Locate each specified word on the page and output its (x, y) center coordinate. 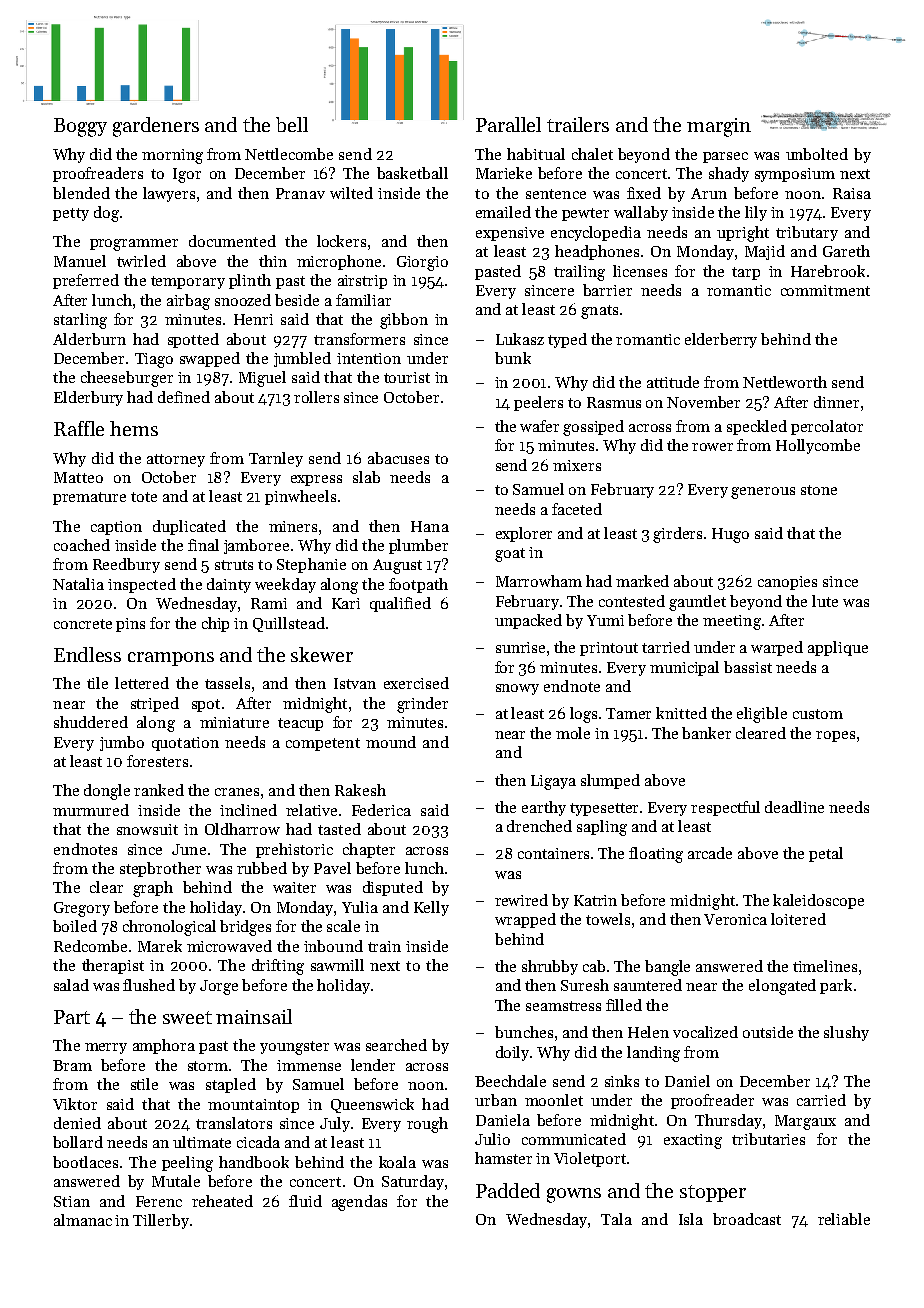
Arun (709, 193)
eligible (762, 715)
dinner (836, 402)
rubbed (262, 868)
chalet (592, 154)
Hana (430, 526)
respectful (725, 808)
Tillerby (161, 1221)
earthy (544, 808)
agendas (359, 1203)
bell (292, 124)
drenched (539, 826)
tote (144, 497)
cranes (237, 792)
